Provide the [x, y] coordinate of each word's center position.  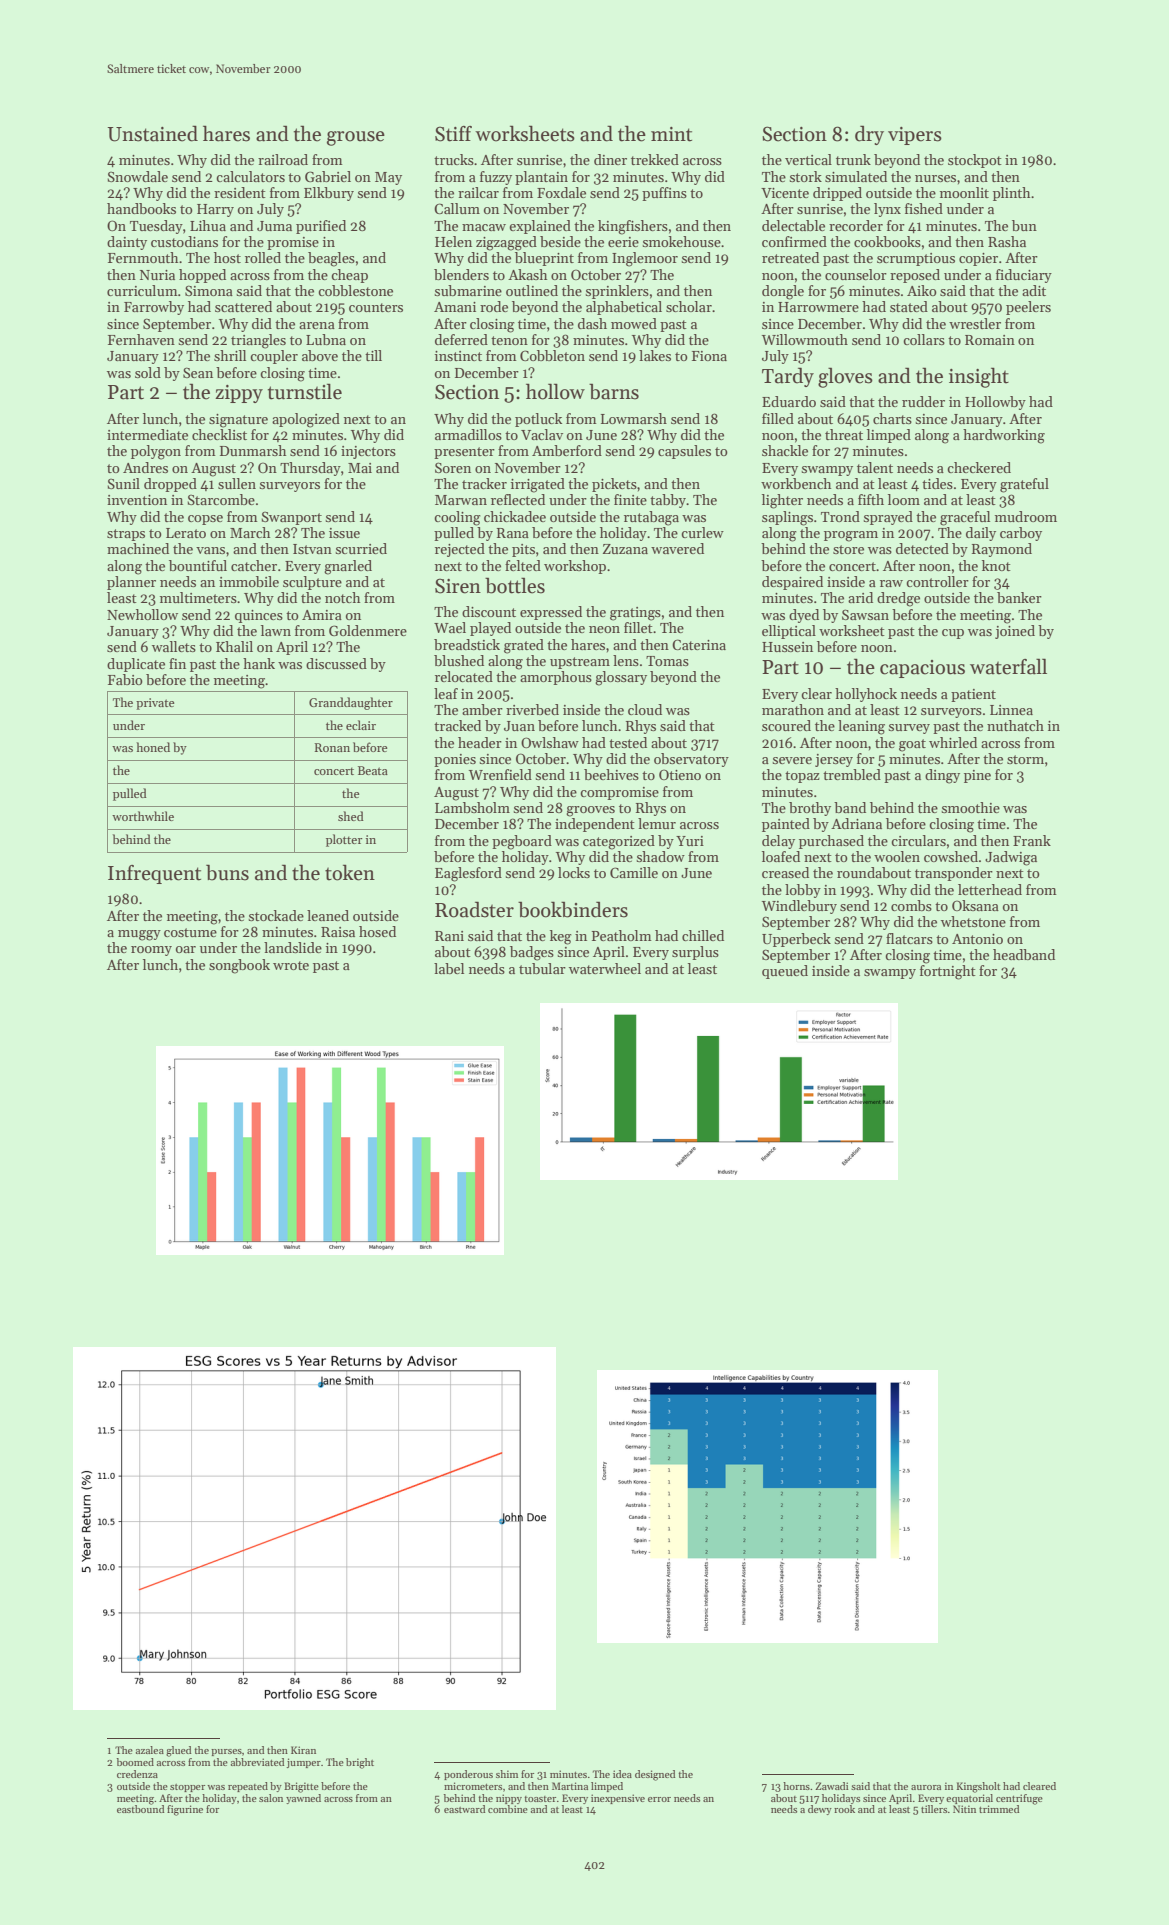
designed [655, 1775]
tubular [542, 968]
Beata [373, 770]
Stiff [453, 134]
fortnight [948, 972]
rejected [460, 550]
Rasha [1007, 241]
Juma [274, 226]
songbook [239, 966]
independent [595, 825]
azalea [150, 1750]
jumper [303, 1763]
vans [210, 550]
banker [1019, 597]
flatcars [909, 938]
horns [796, 1786]
